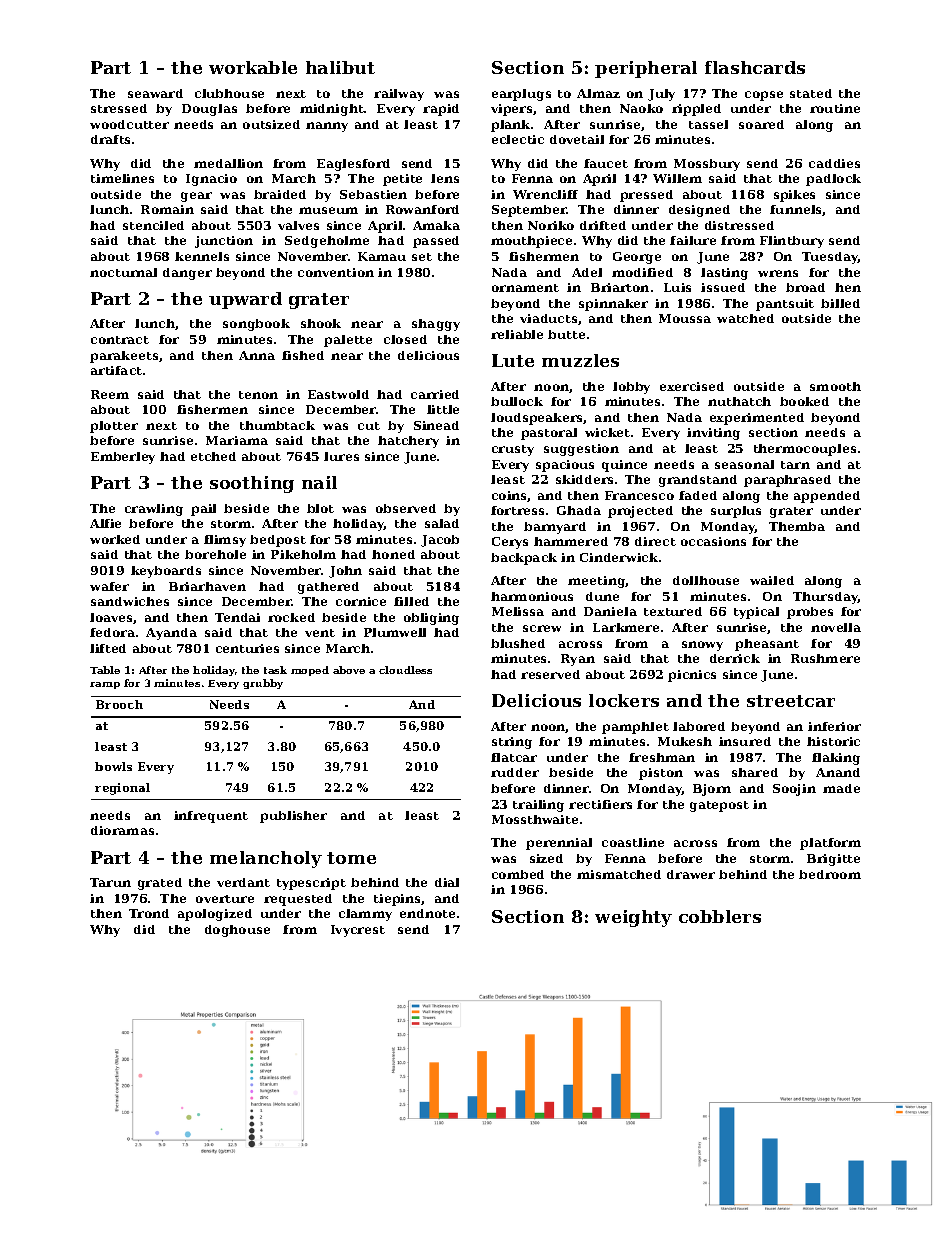 This document has width=952, height=1233. What do you see at coordinates (720, 916) in the document?
I see `cobblers` at bounding box center [720, 916].
